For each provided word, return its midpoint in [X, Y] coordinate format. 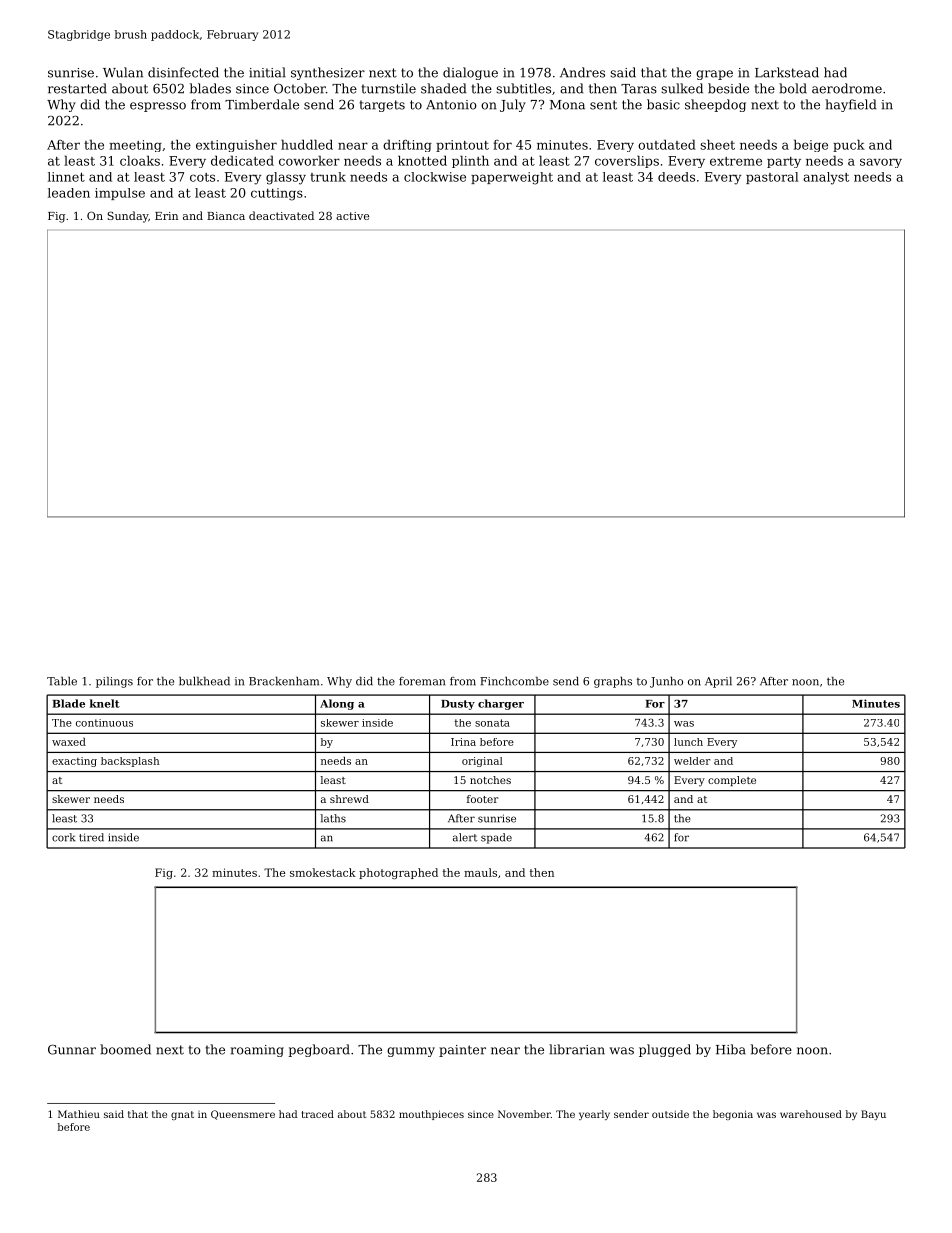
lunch [688, 742]
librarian [577, 1049]
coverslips [627, 161]
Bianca [226, 216]
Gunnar [72, 1049]
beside [728, 88]
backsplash [130, 762]
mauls [480, 872]
